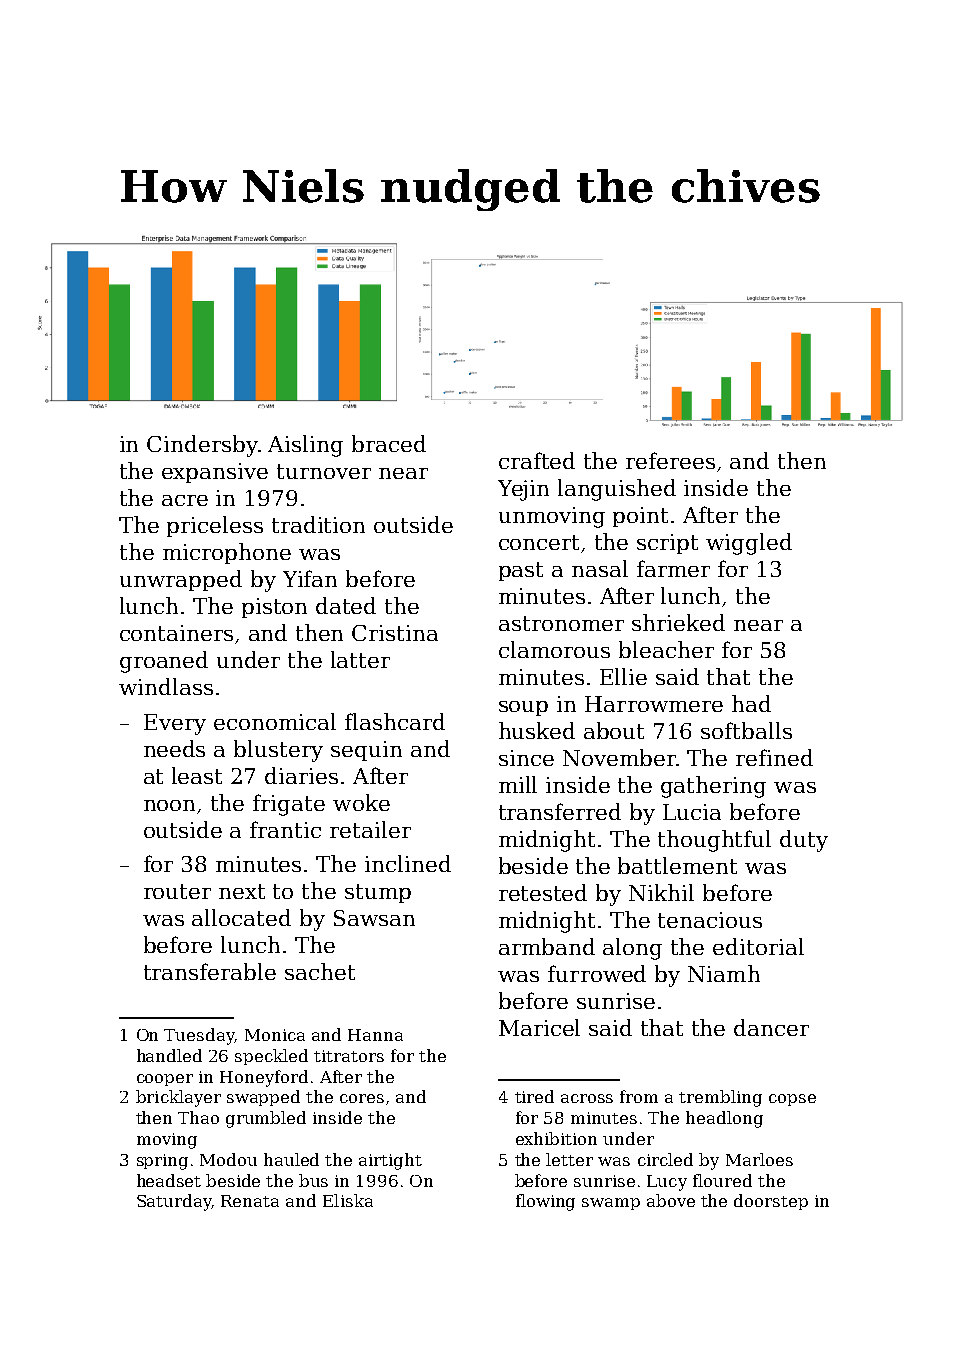 The width and height of the screenshot is (954, 1353). I want to click on softballs, so click(746, 730).
